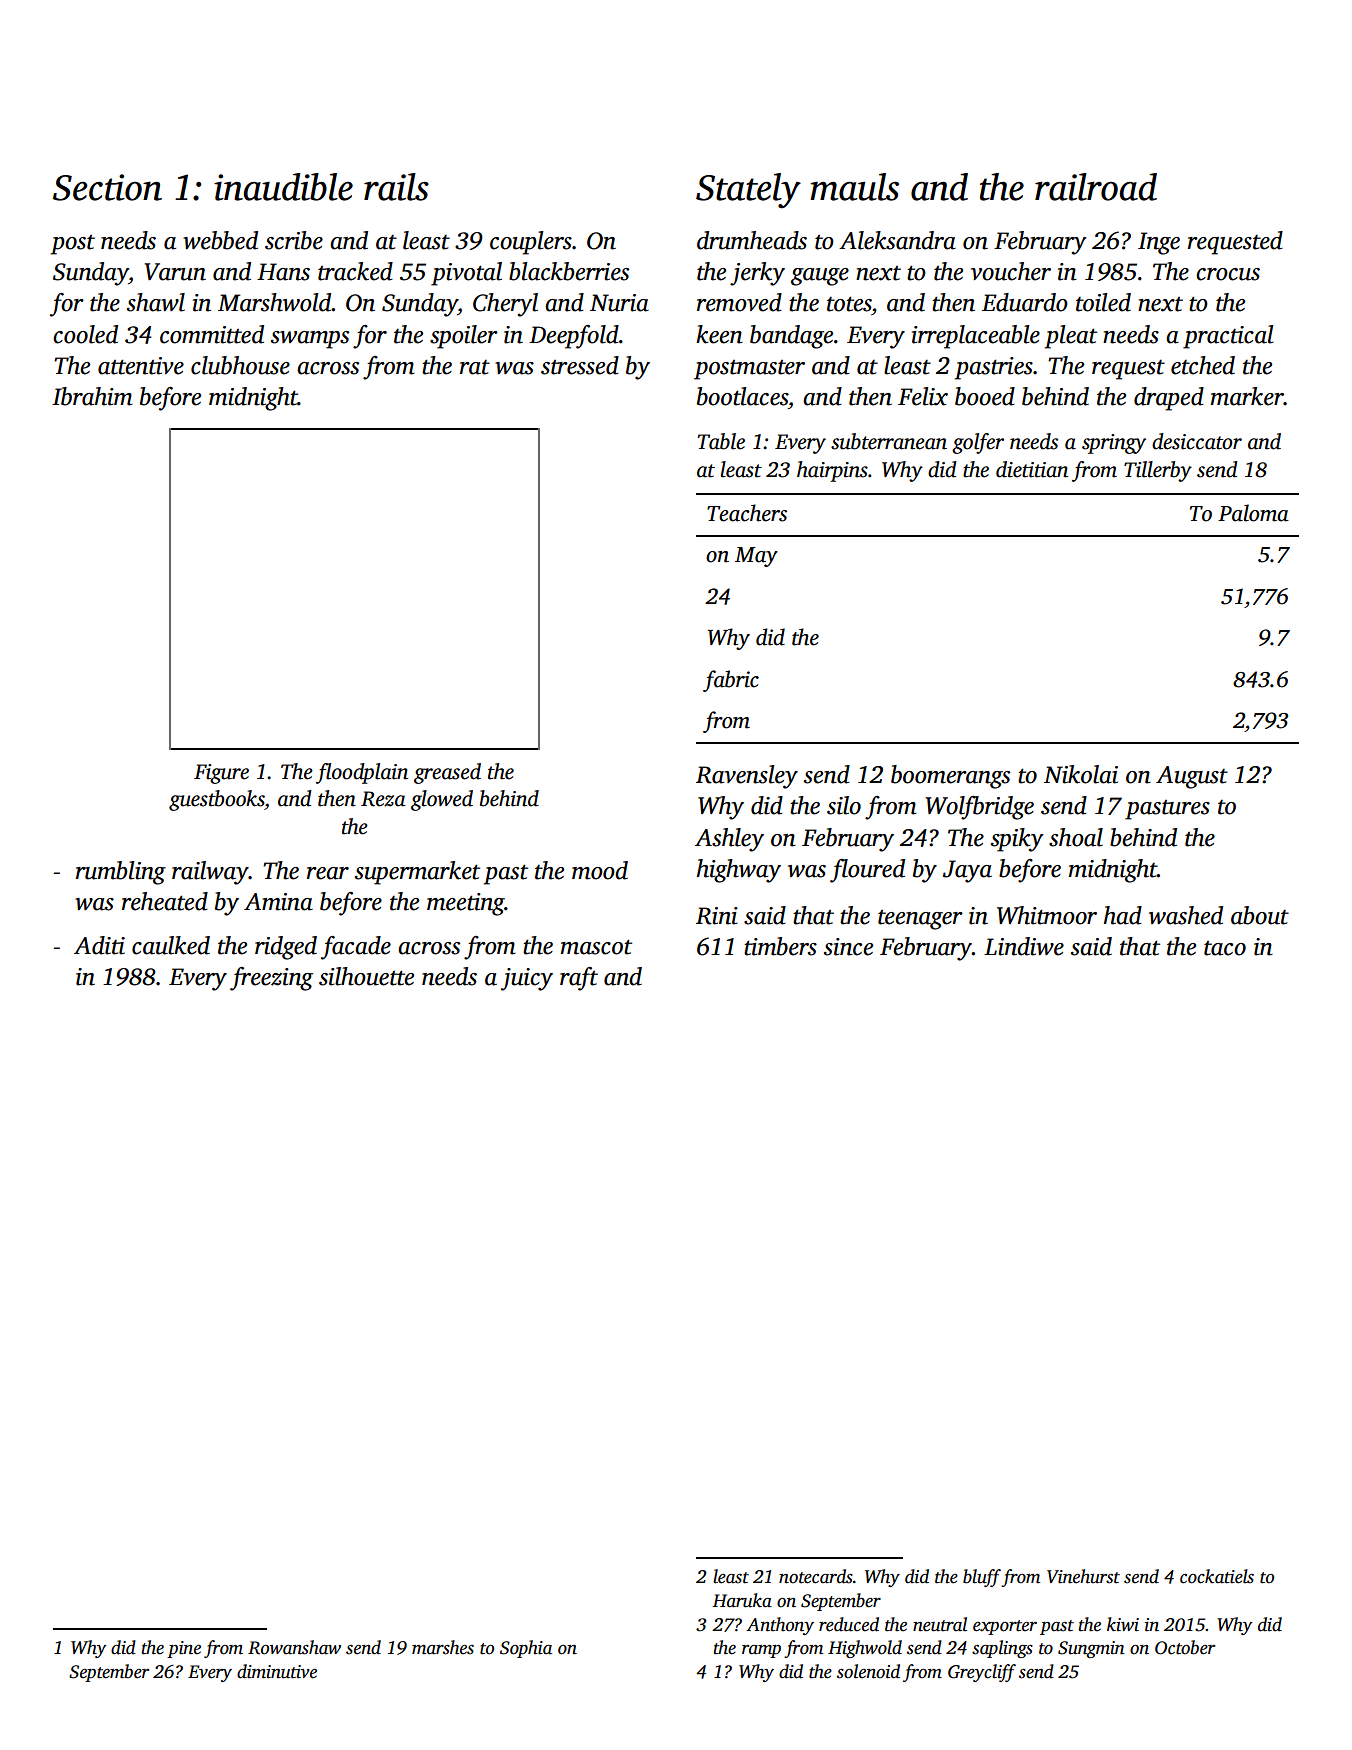  Describe the element at coordinates (184, 1649) in the document. I see `pine` at that location.
